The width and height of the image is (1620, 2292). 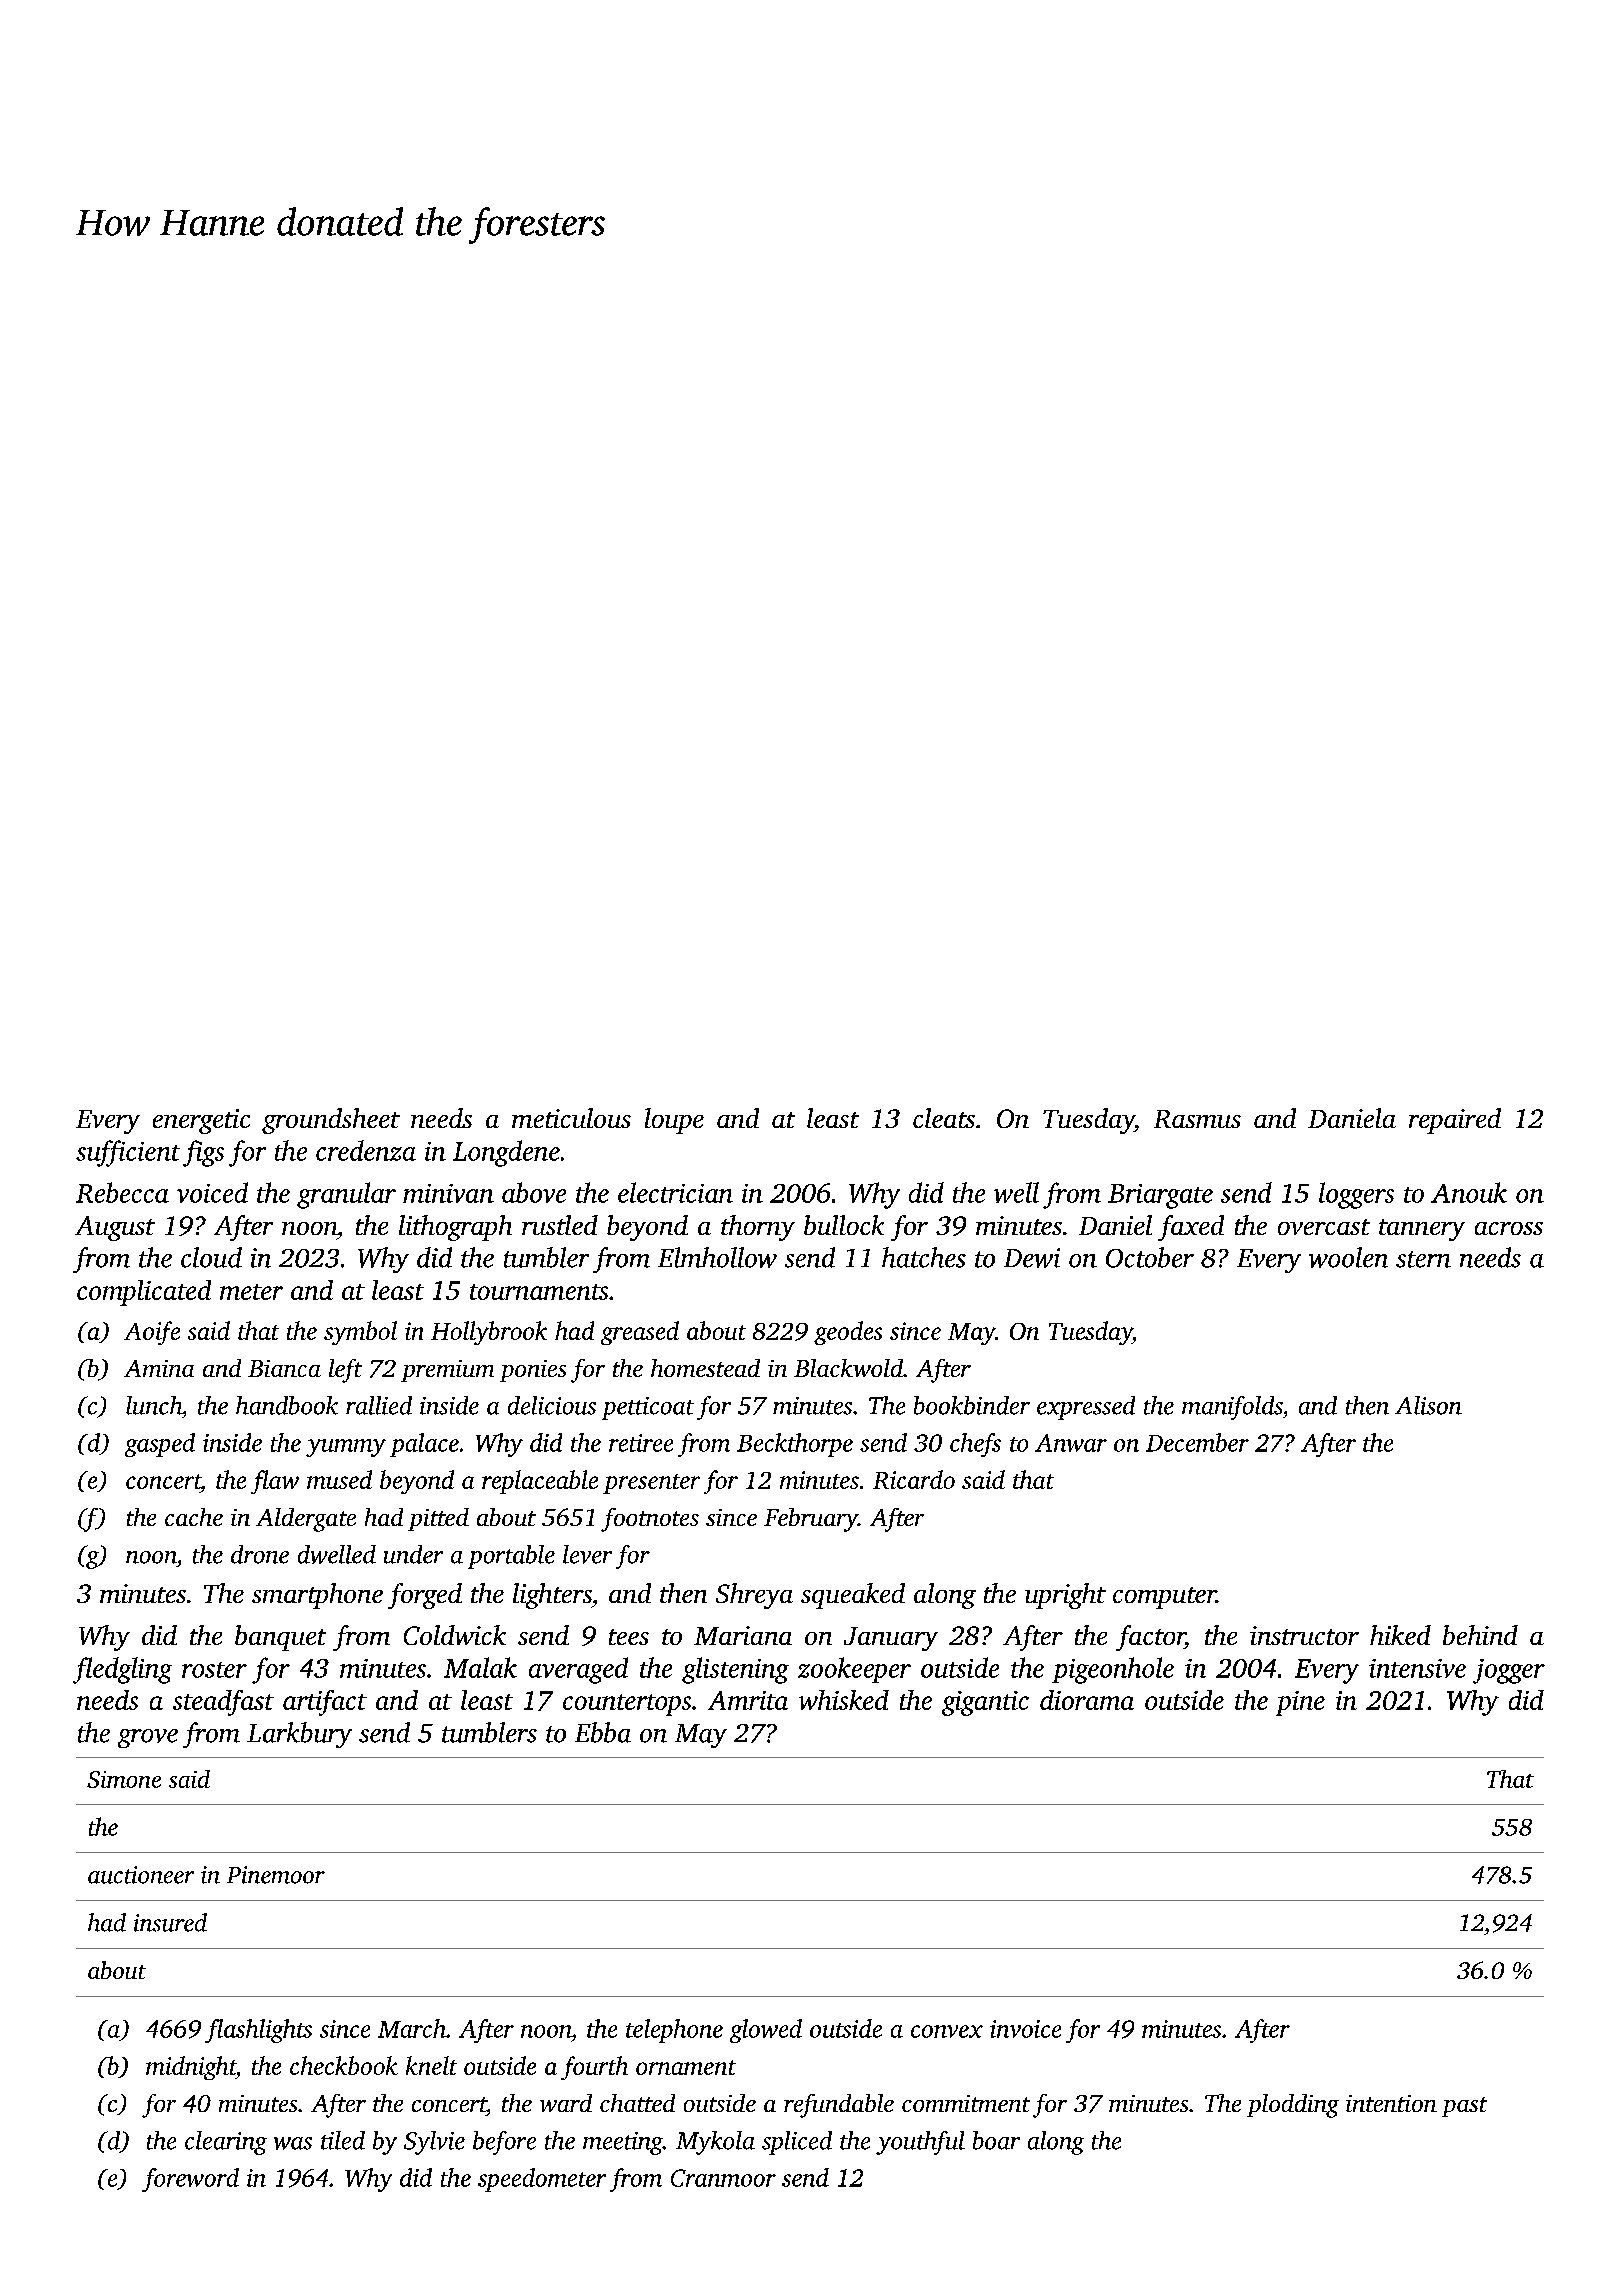 I want to click on Amrita, so click(x=748, y=1700).
